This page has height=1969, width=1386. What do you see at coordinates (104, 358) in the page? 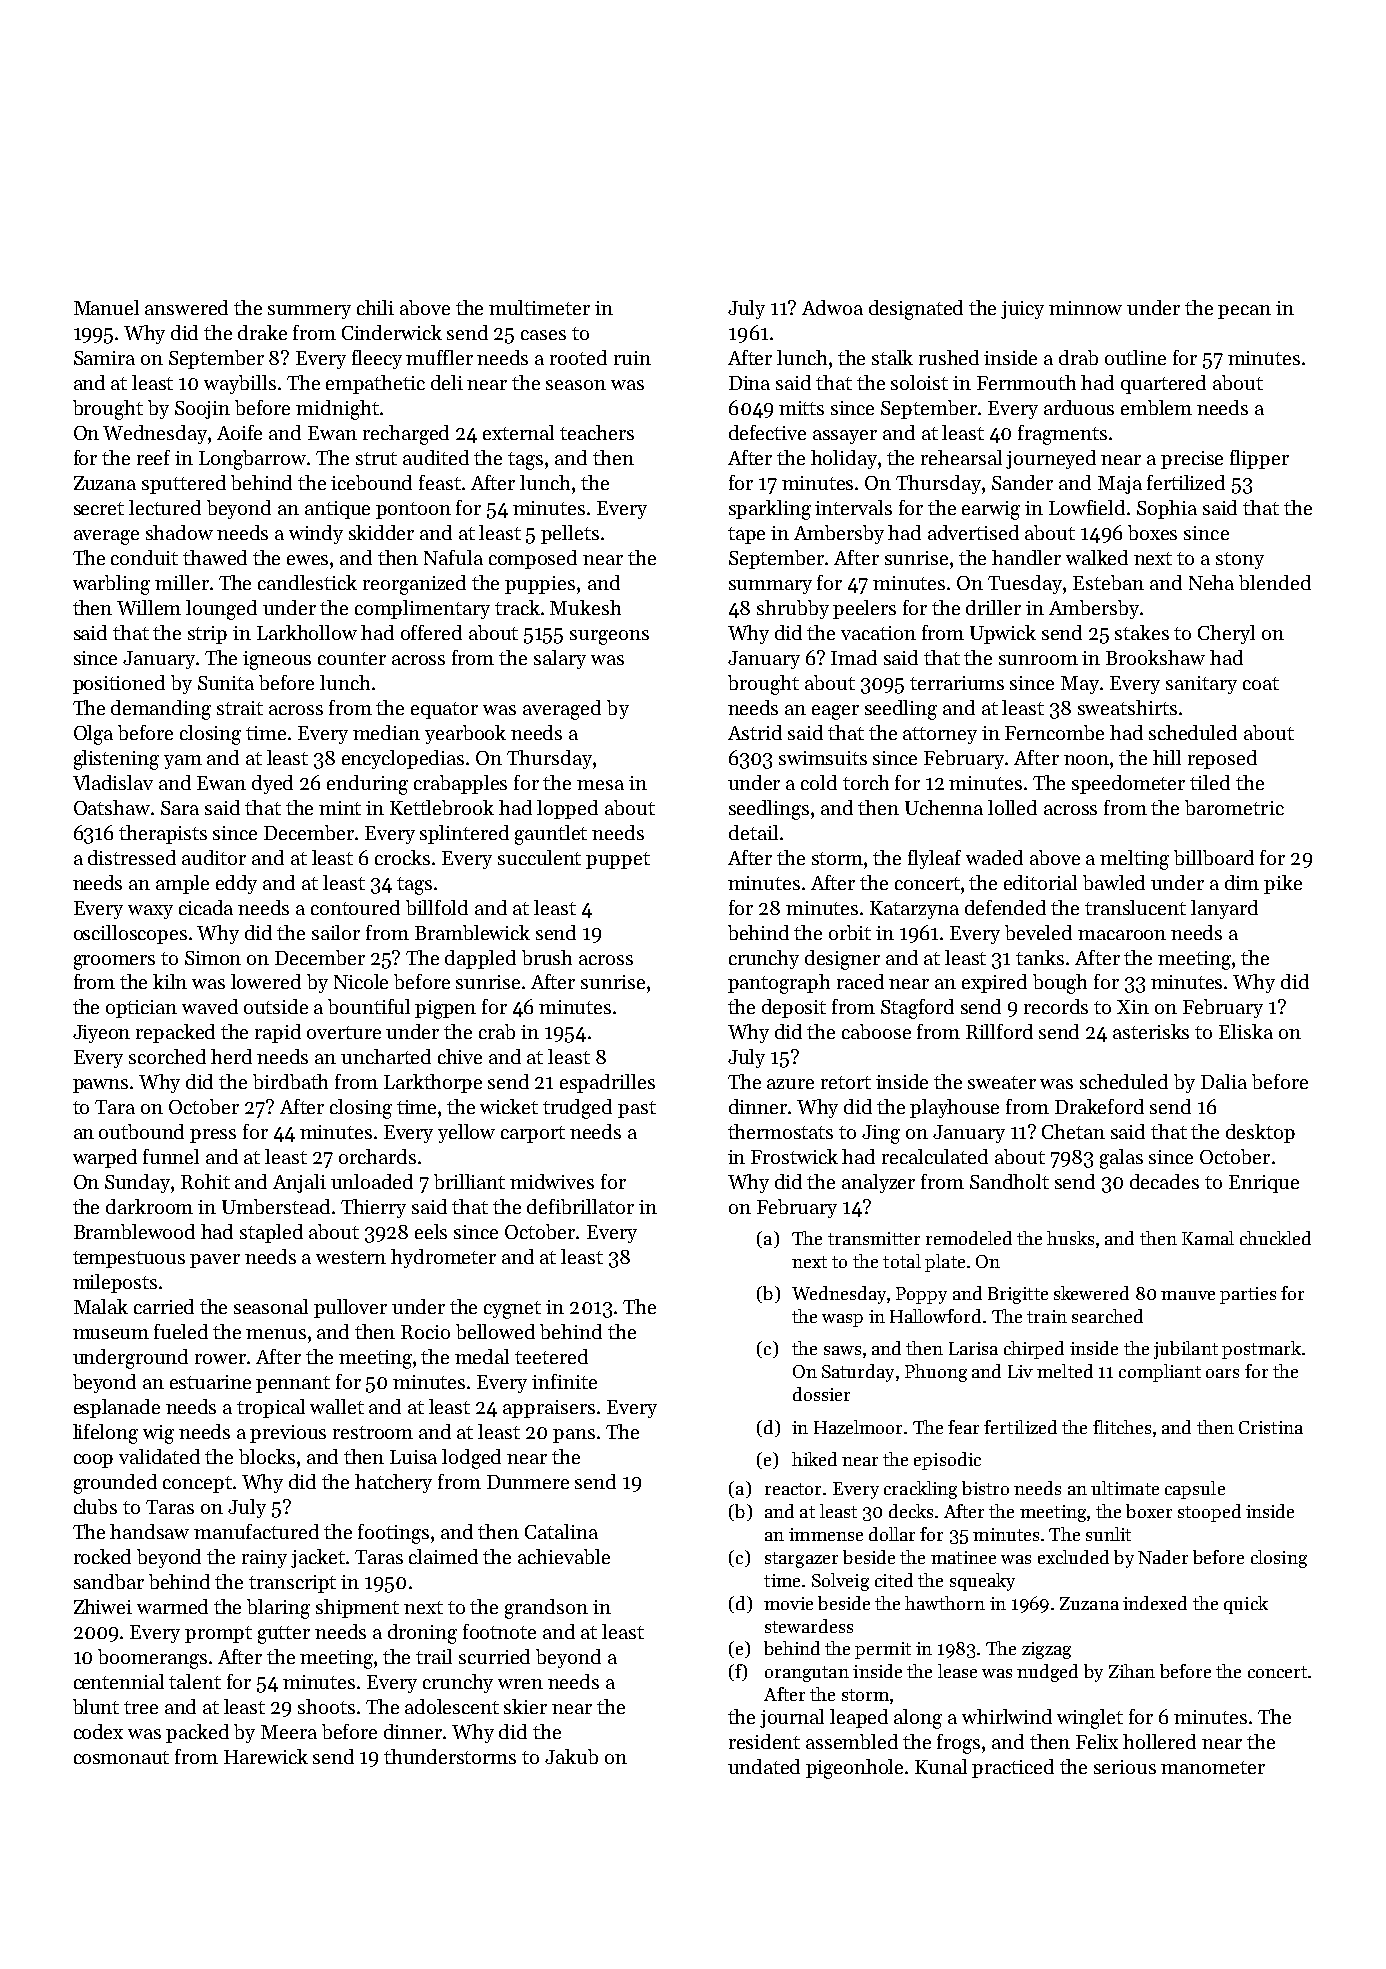
I see `Samira` at bounding box center [104, 358].
